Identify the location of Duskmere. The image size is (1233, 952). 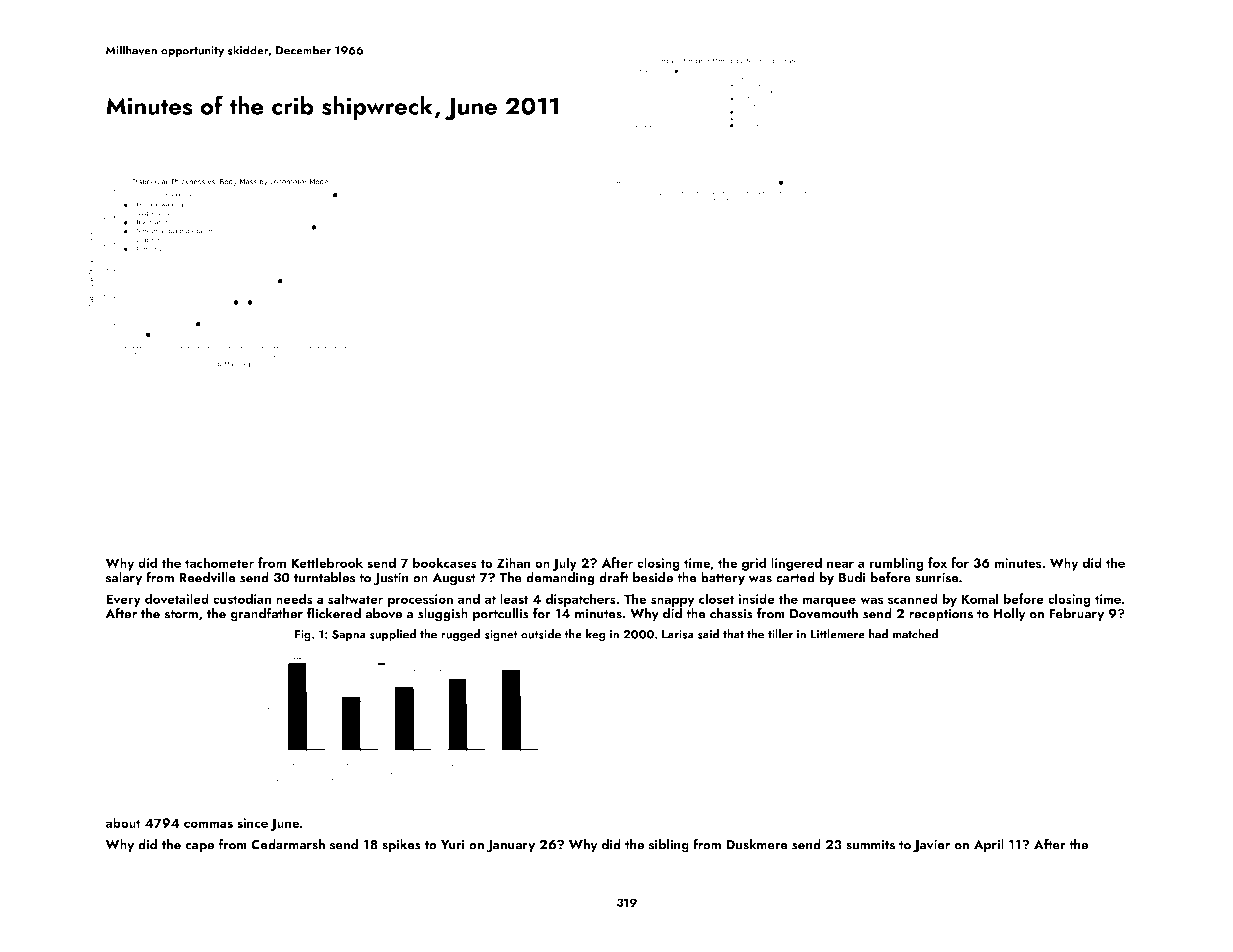
(757, 844).
